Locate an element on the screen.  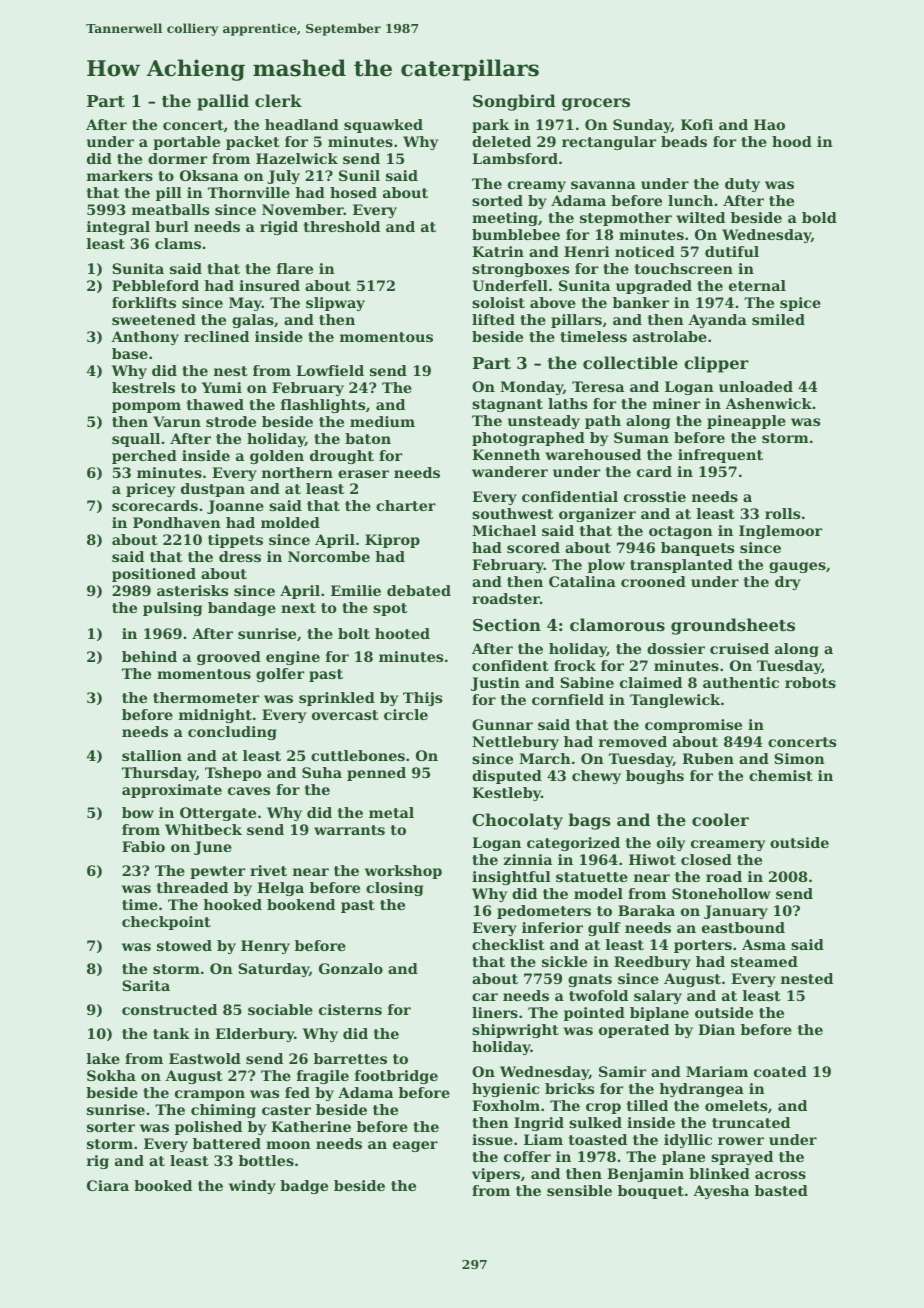
insured is located at coordinates (269, 285).
